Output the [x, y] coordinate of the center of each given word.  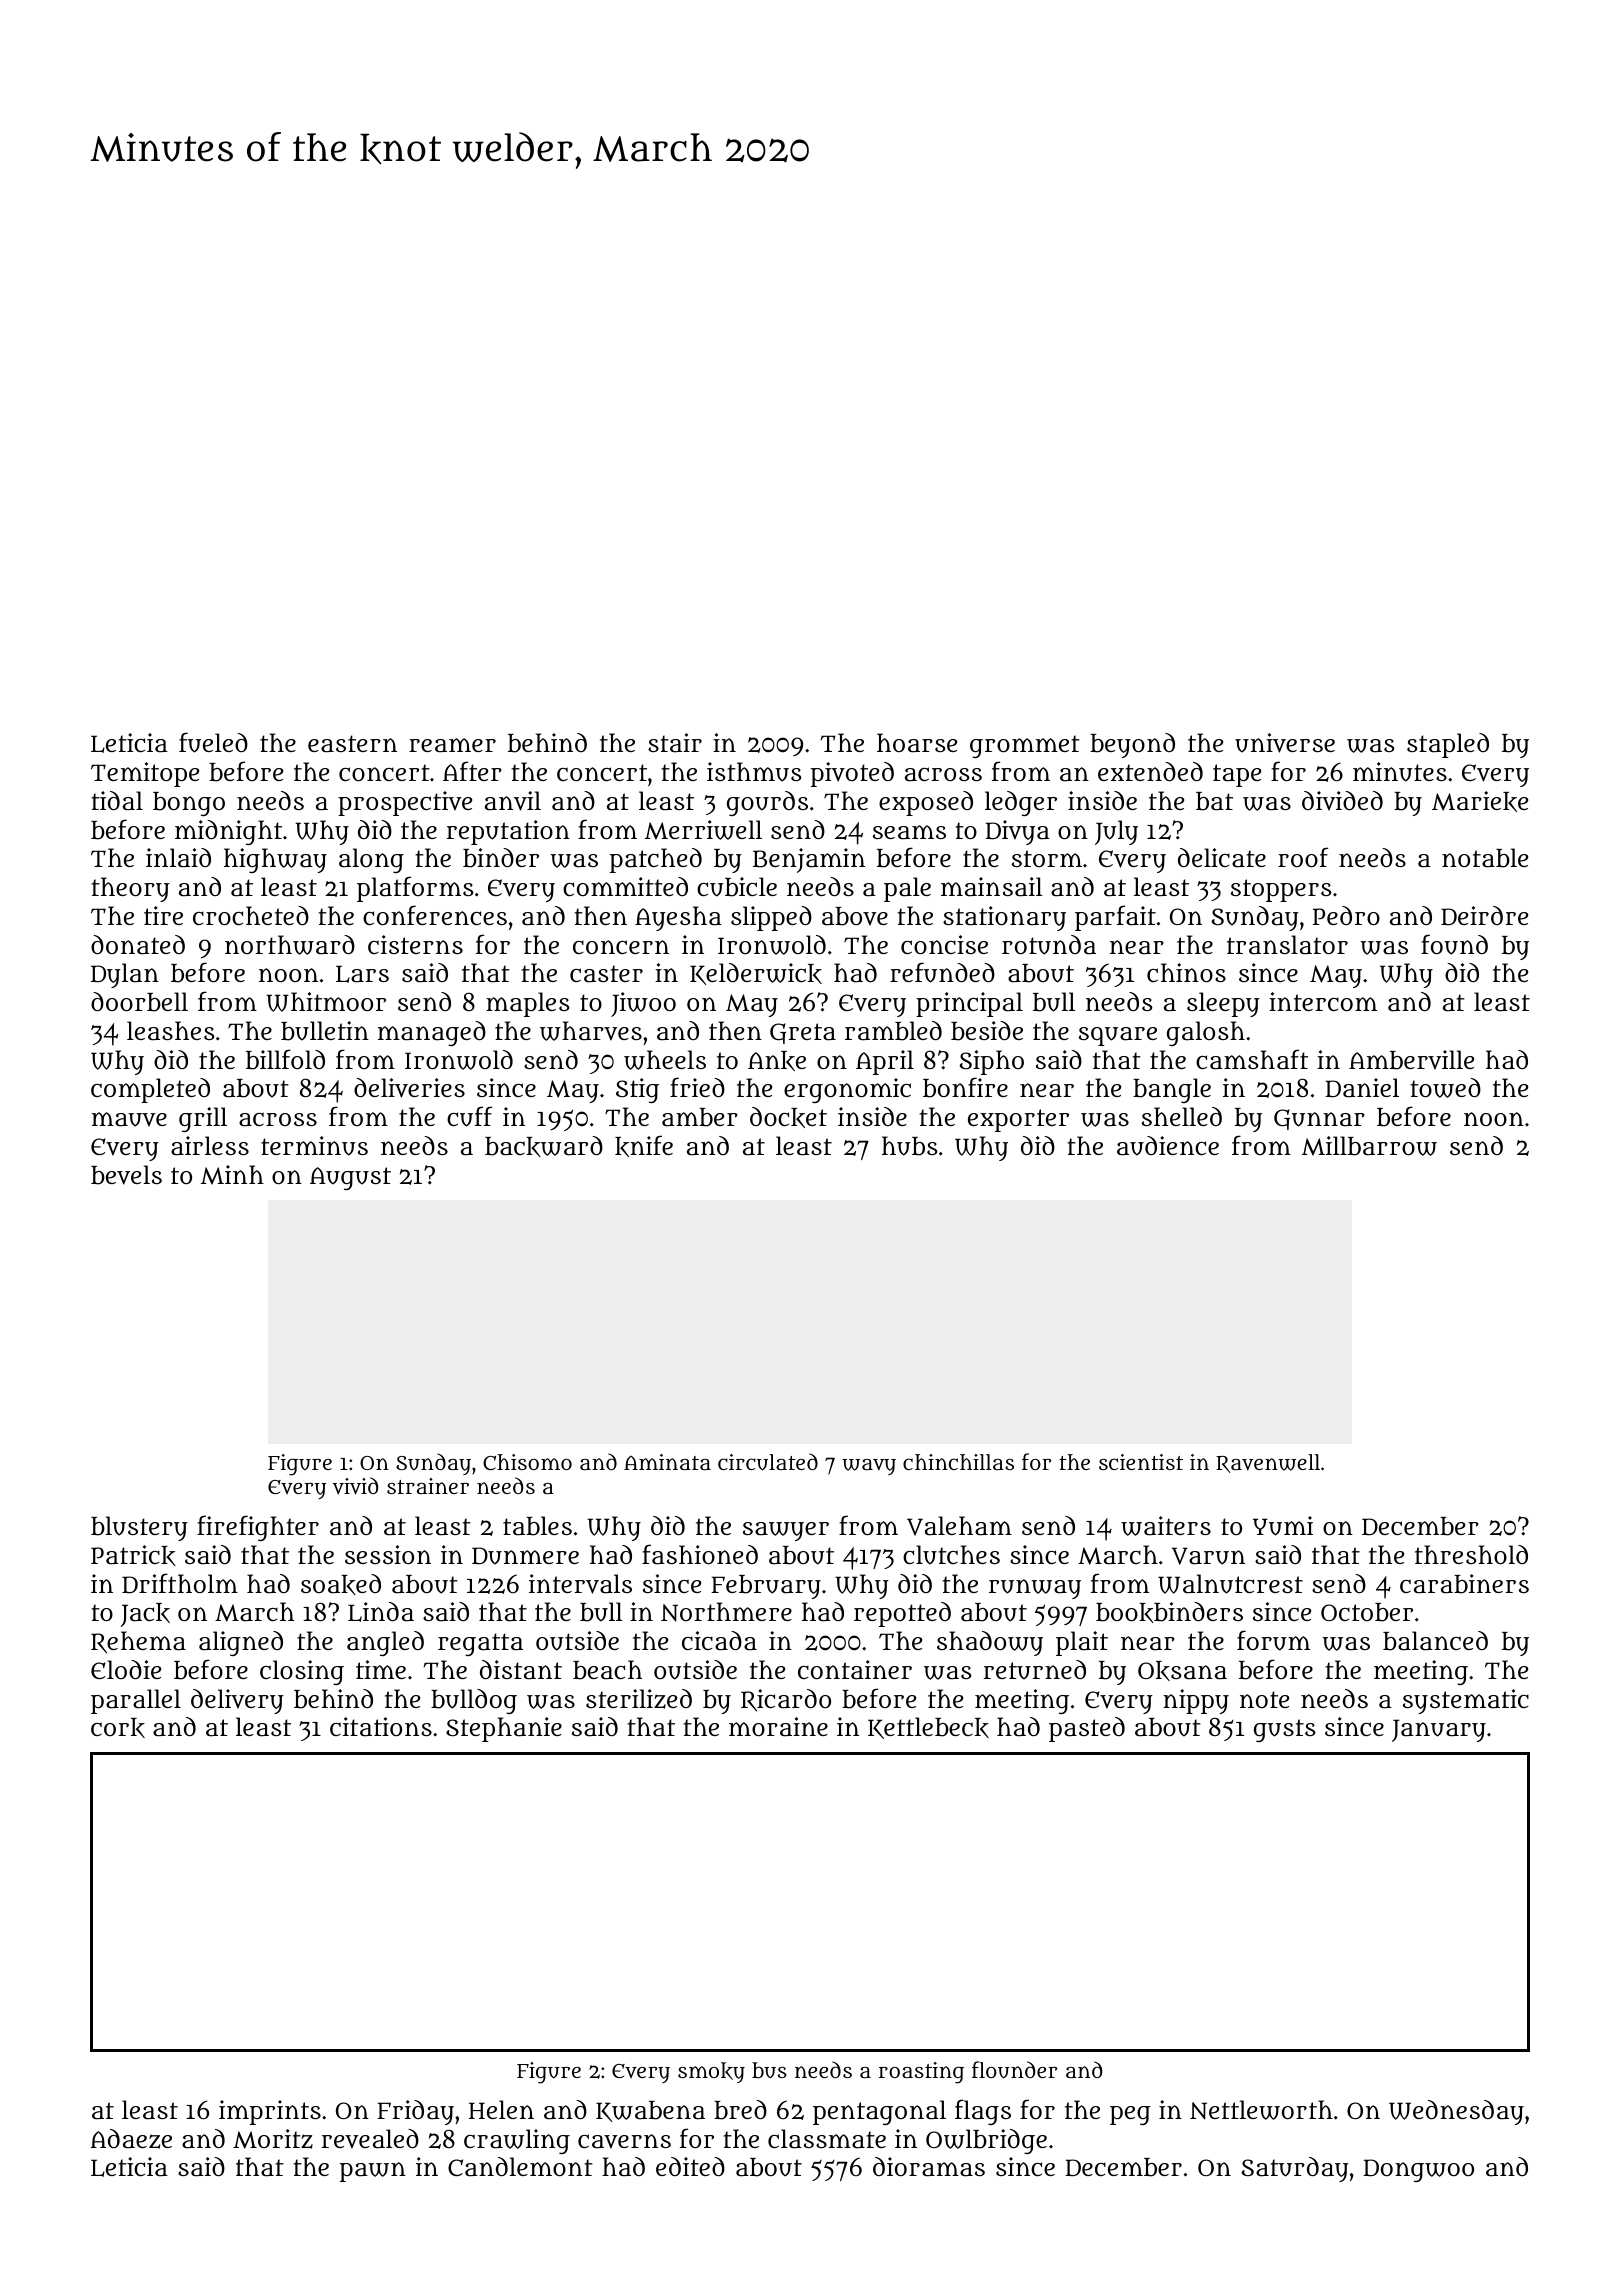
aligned [241, 1643]
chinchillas [958, 1462]
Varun [1208, 1556]
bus [769, 2070]
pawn [372, 2172]
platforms [415, 889]
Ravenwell [1268, 1463]
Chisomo [527, 1462]
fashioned [700, 1554]
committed [625, 886]
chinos [1186, 972]
